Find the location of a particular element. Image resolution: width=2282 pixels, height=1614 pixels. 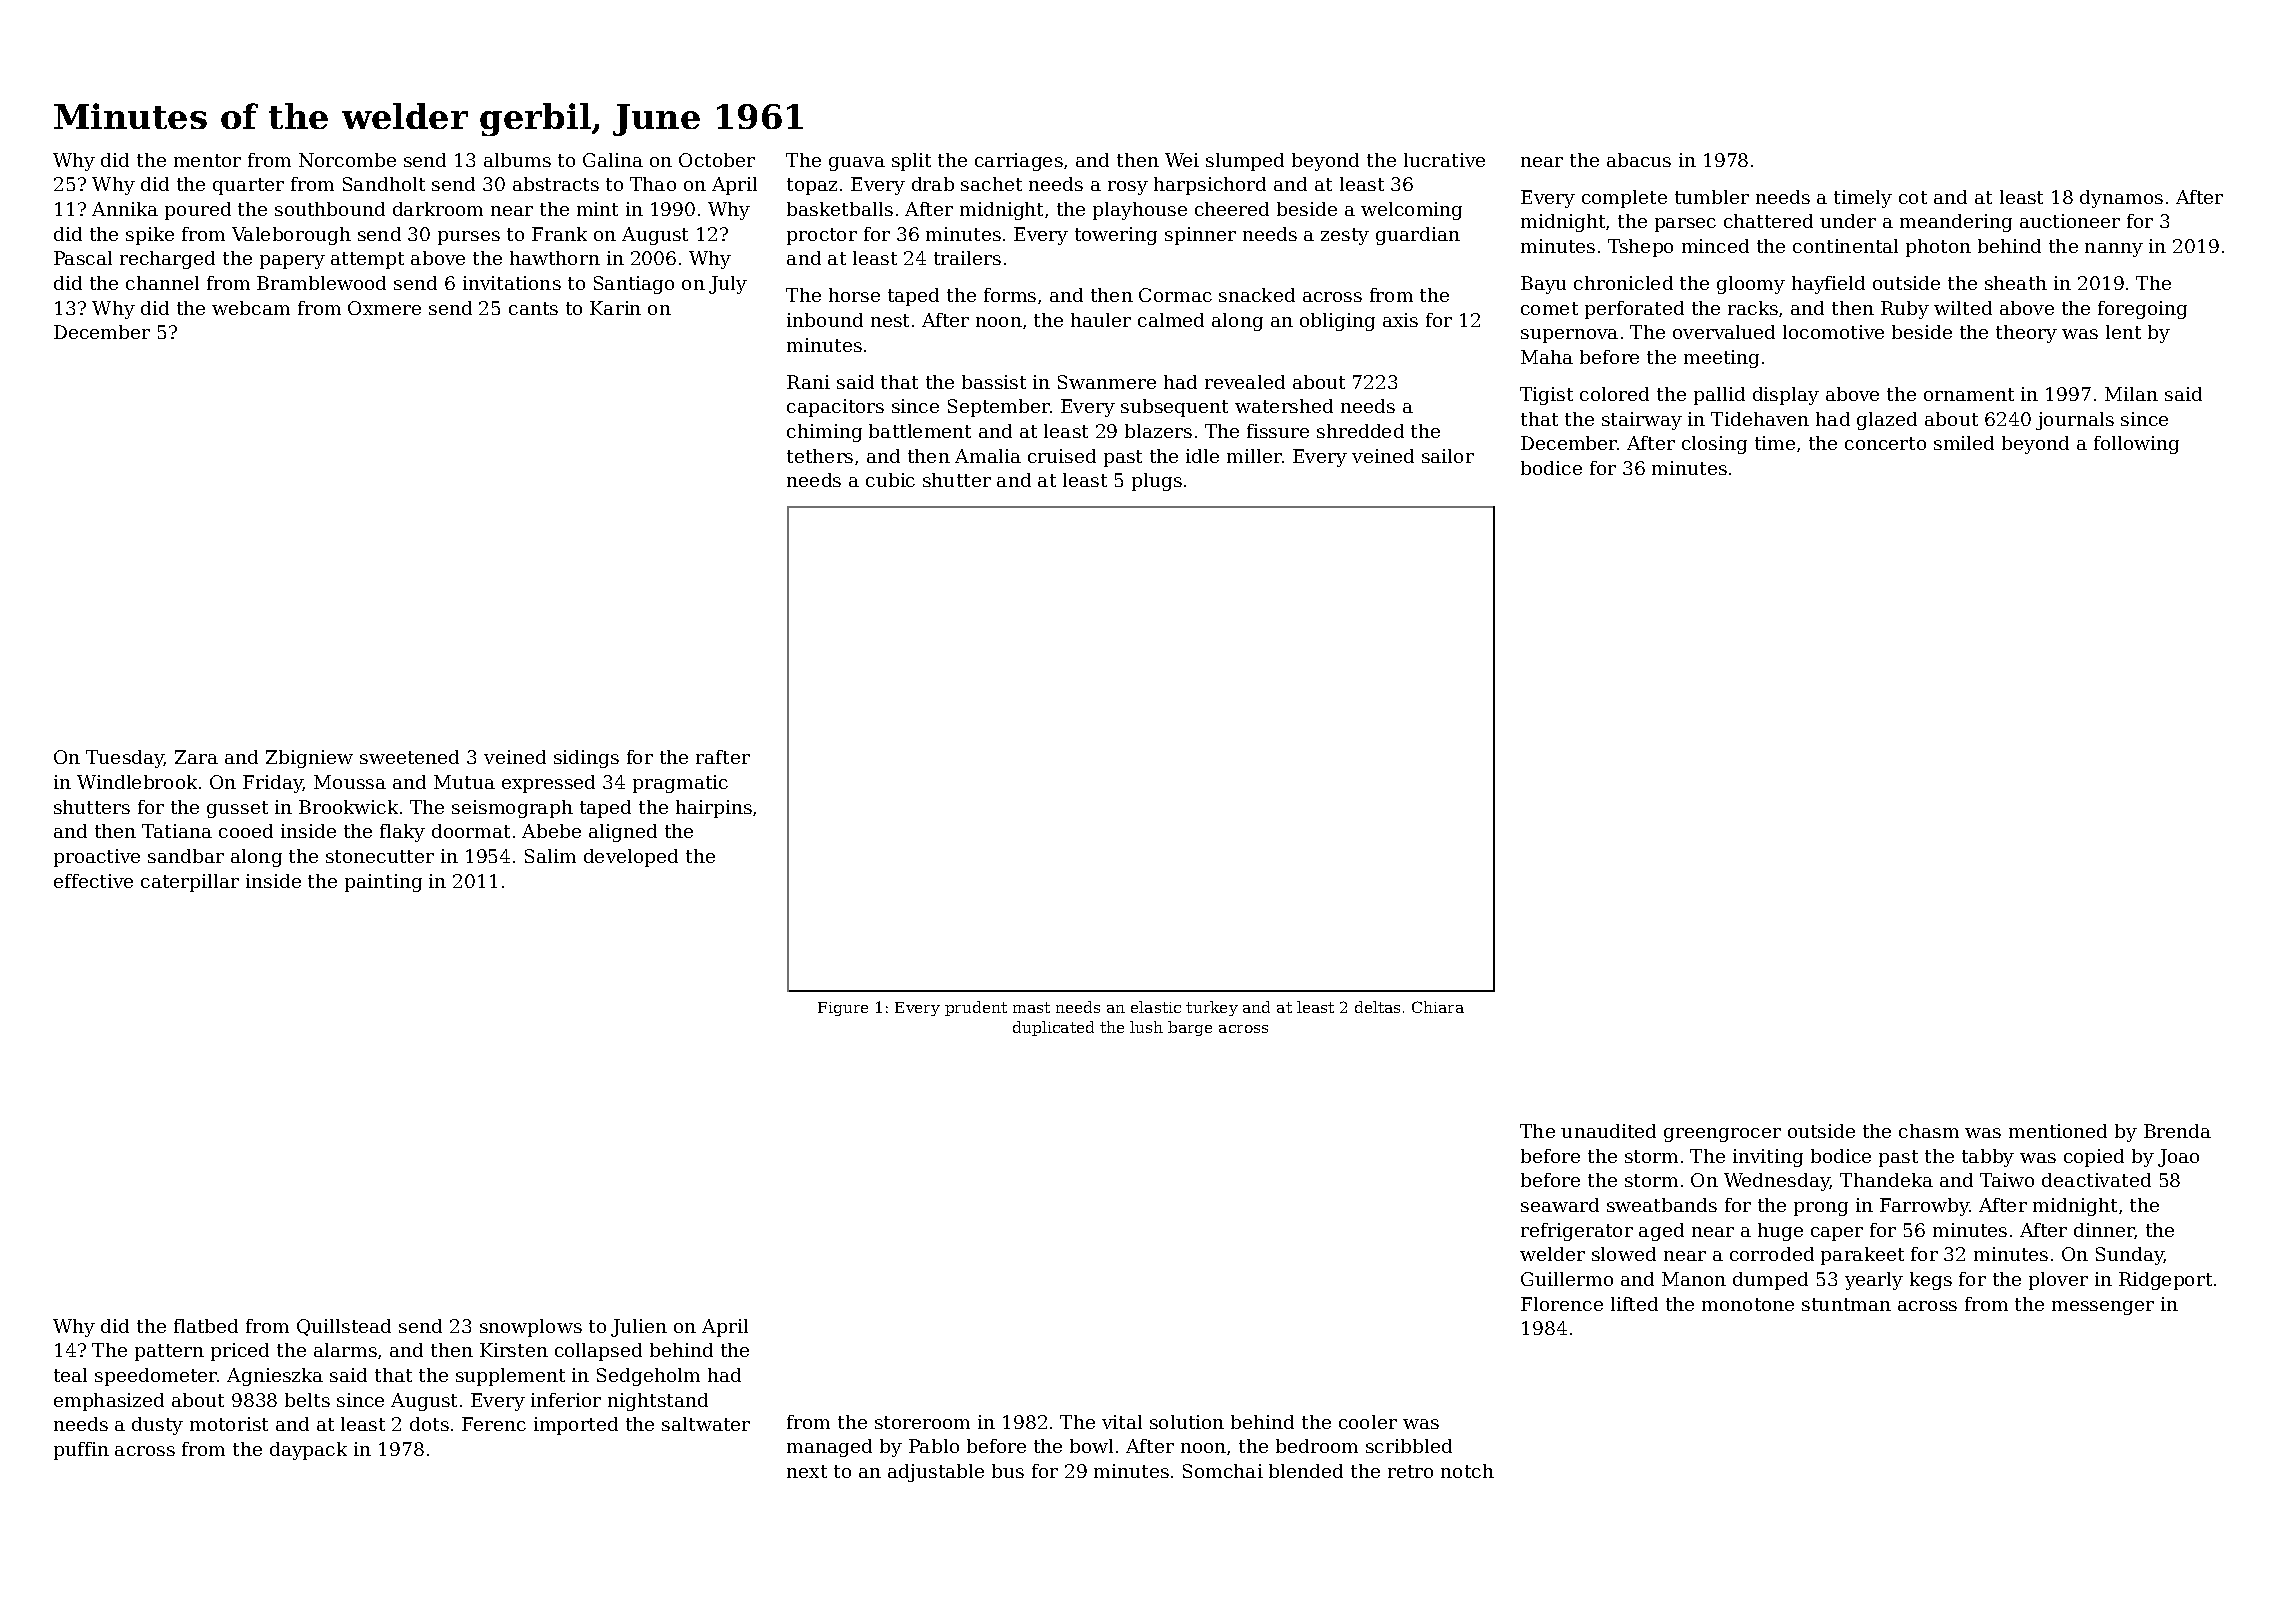

display is located at coordinates (1786, 396).
